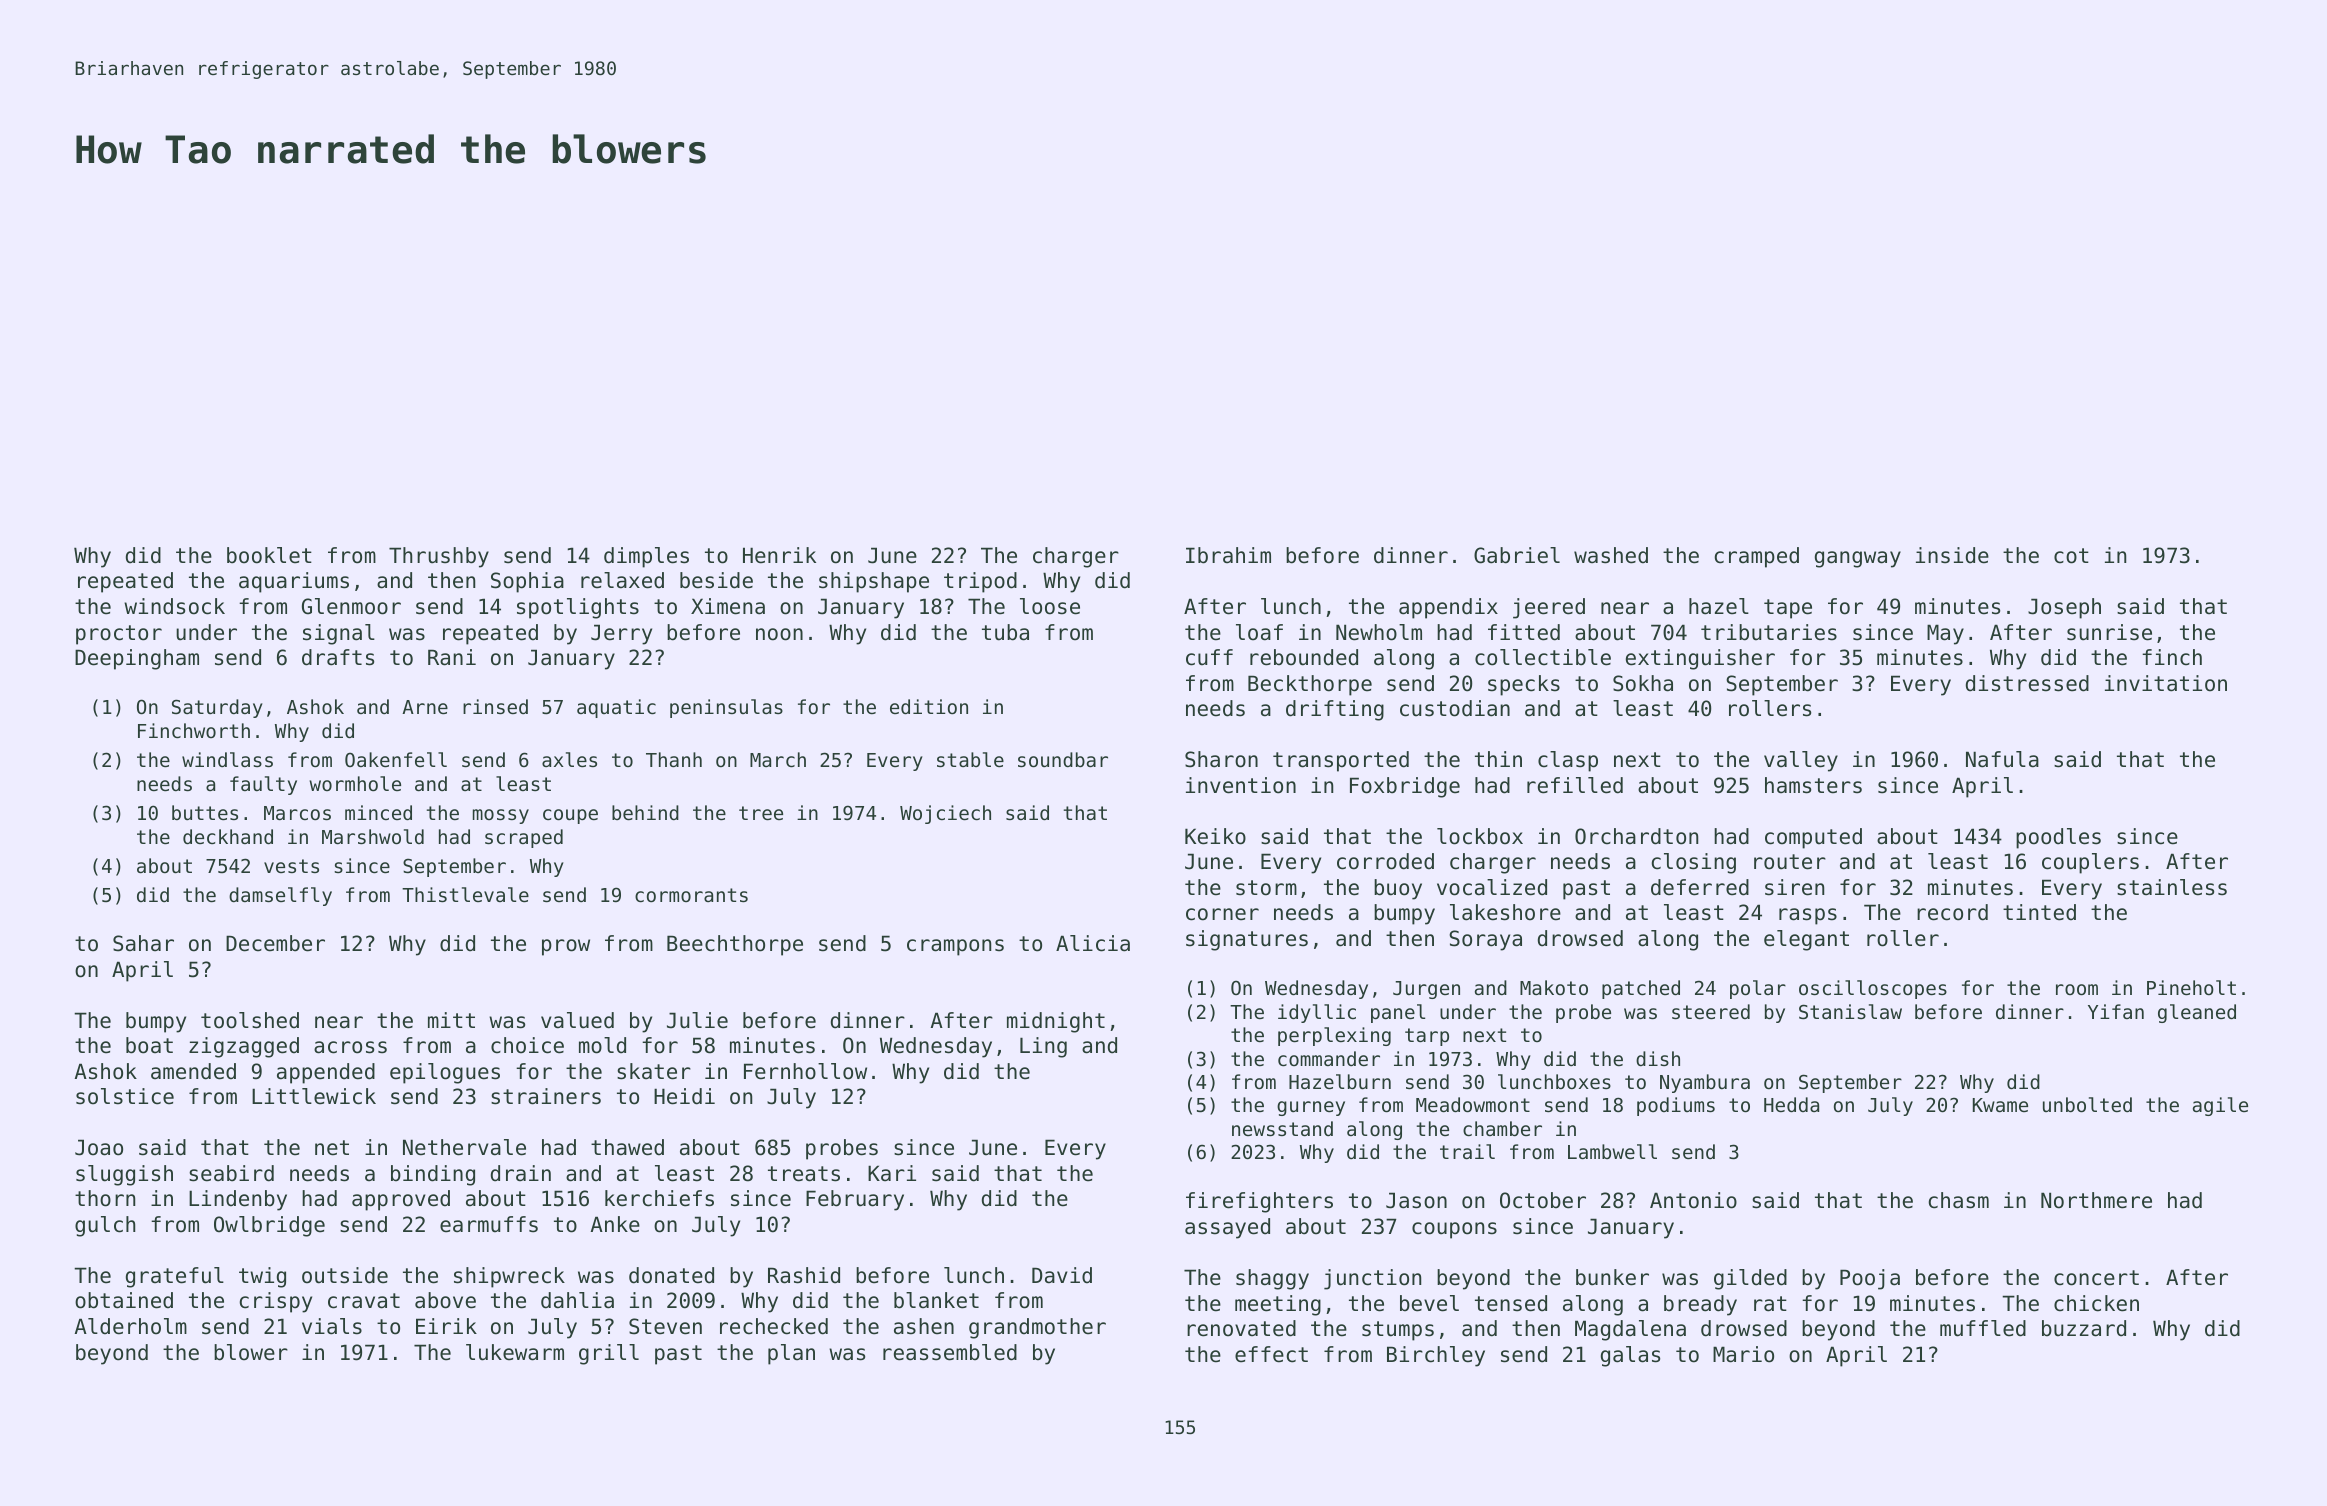 This page has height=1506, width=2327. Describe the element at coordinates (464, 1147) in the page. I see `Nethervale` at that location.
